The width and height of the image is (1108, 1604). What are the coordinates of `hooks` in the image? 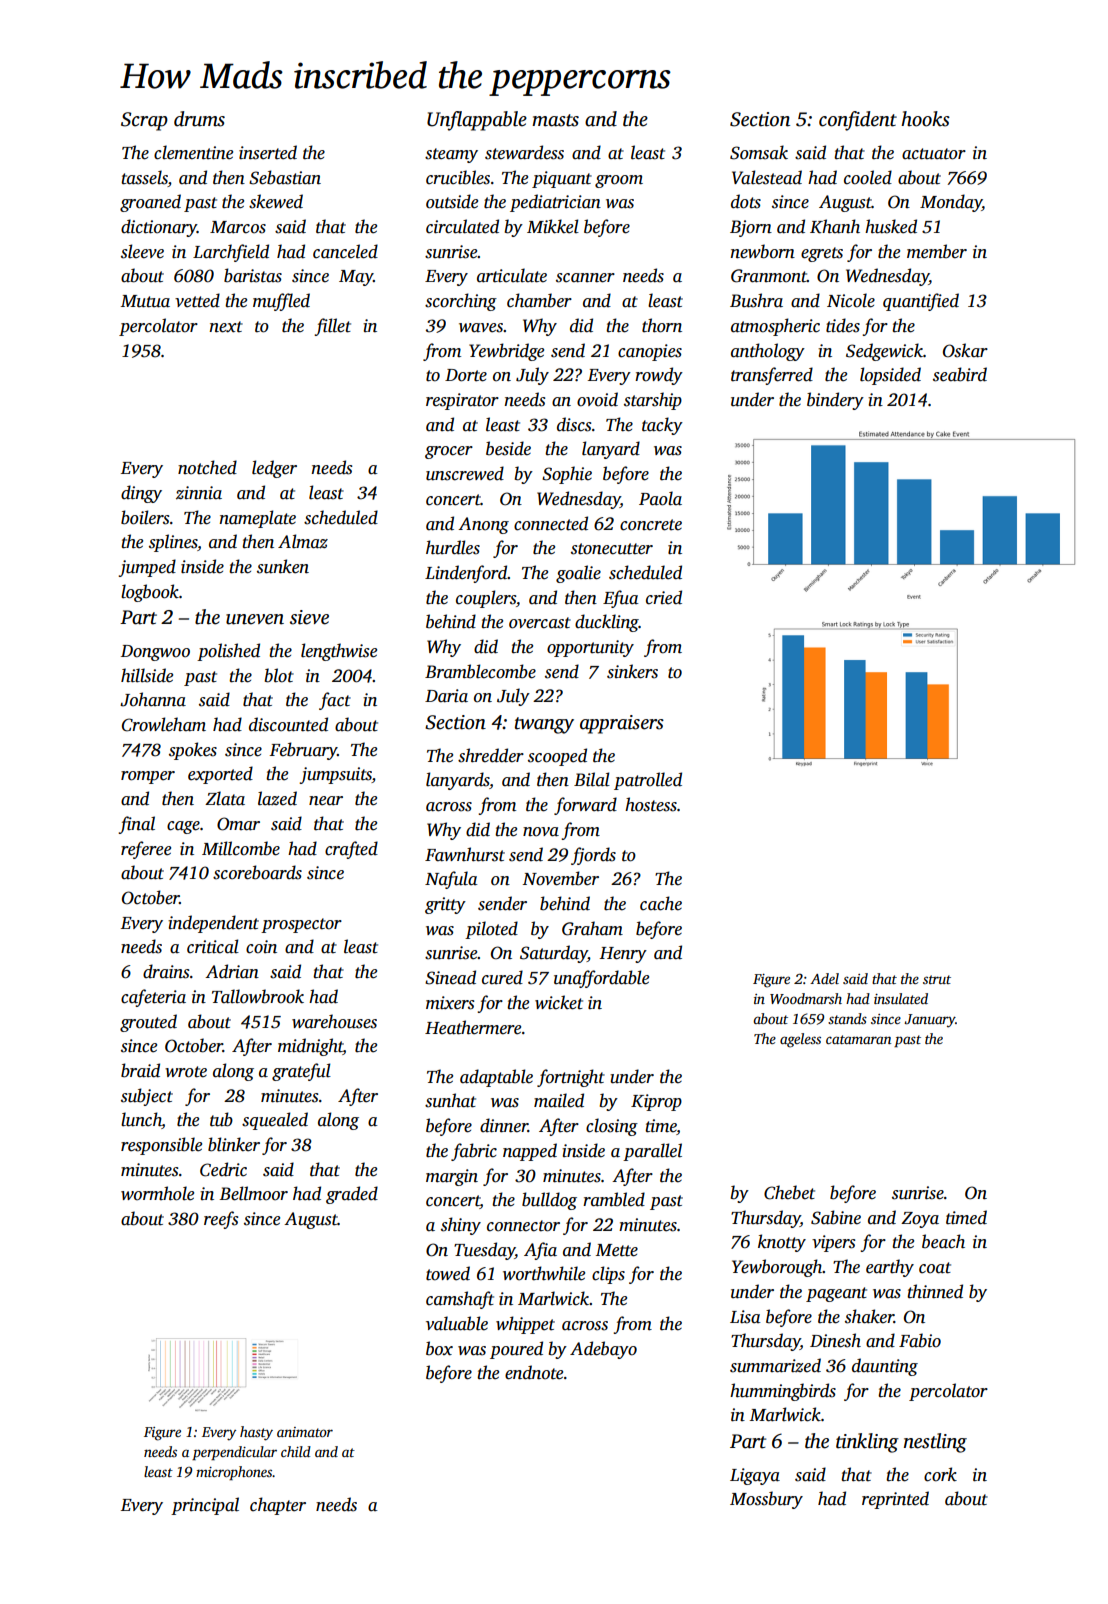 It's located at (925, 119).
